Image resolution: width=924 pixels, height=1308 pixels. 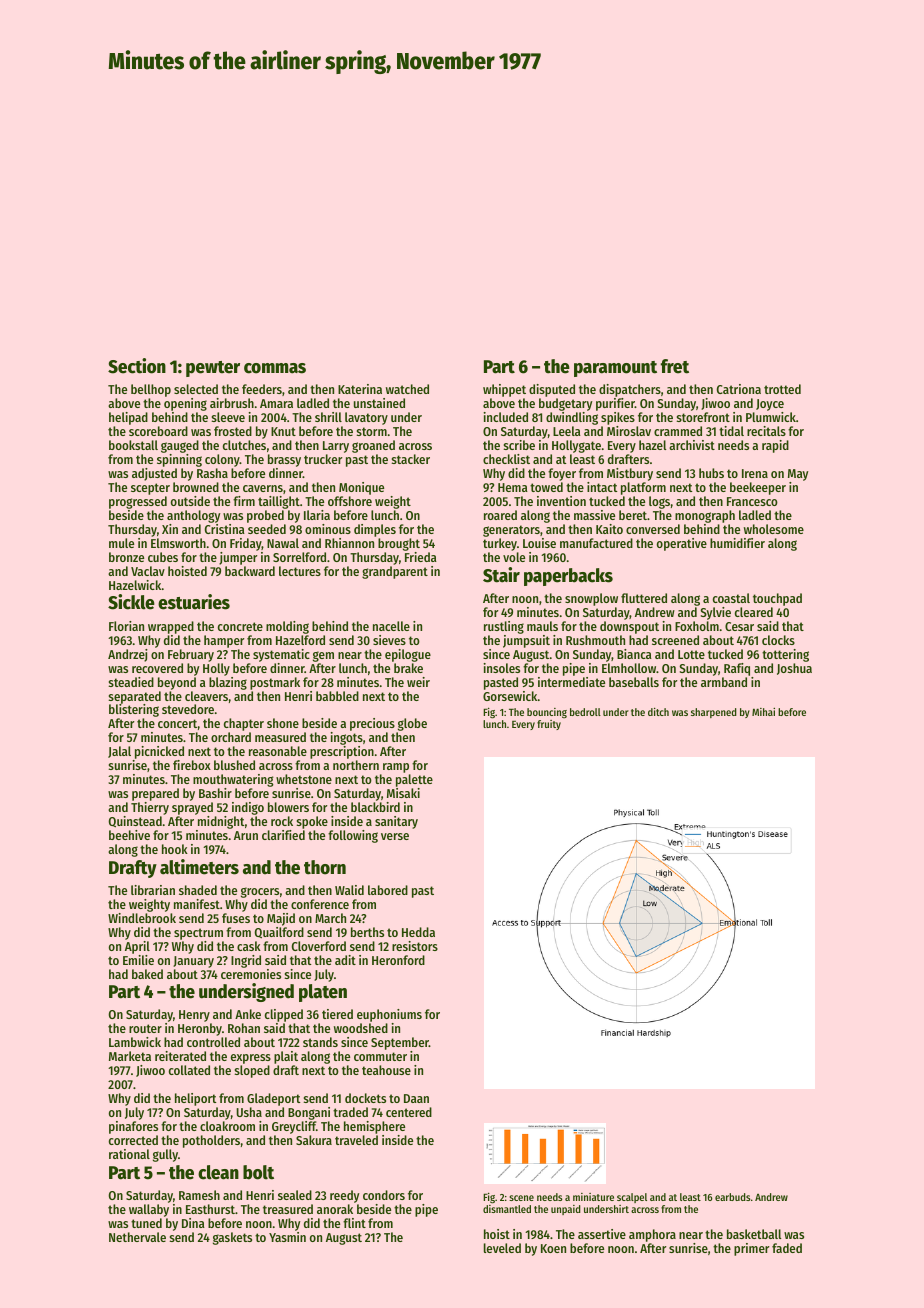 What do you see at coordinates (185, 404) in the page?
I see `opening` at bounding box center [185, 404].
